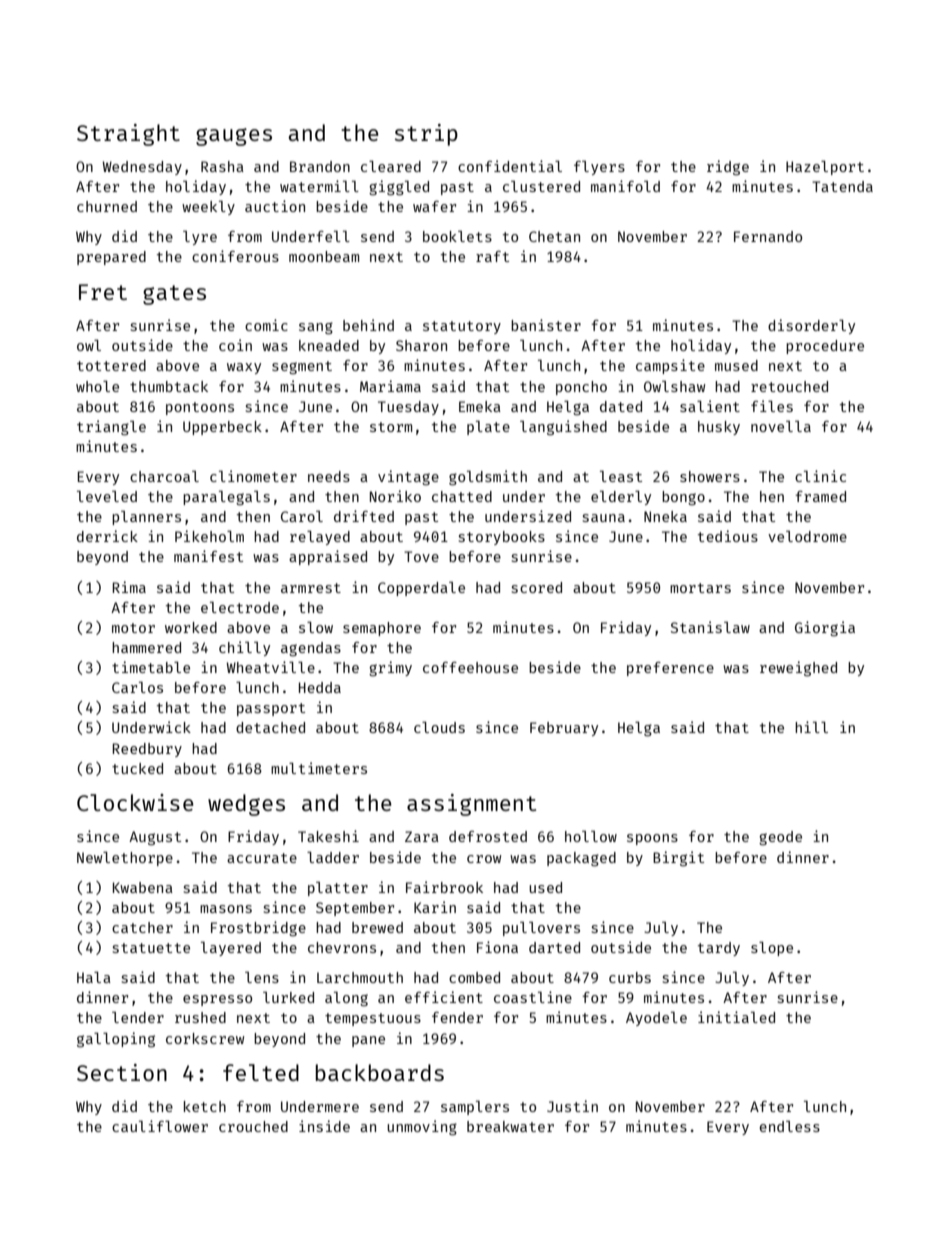  Describe the element at coordinates (107, 536) in the screenshot. I see `derrick` at that location.
